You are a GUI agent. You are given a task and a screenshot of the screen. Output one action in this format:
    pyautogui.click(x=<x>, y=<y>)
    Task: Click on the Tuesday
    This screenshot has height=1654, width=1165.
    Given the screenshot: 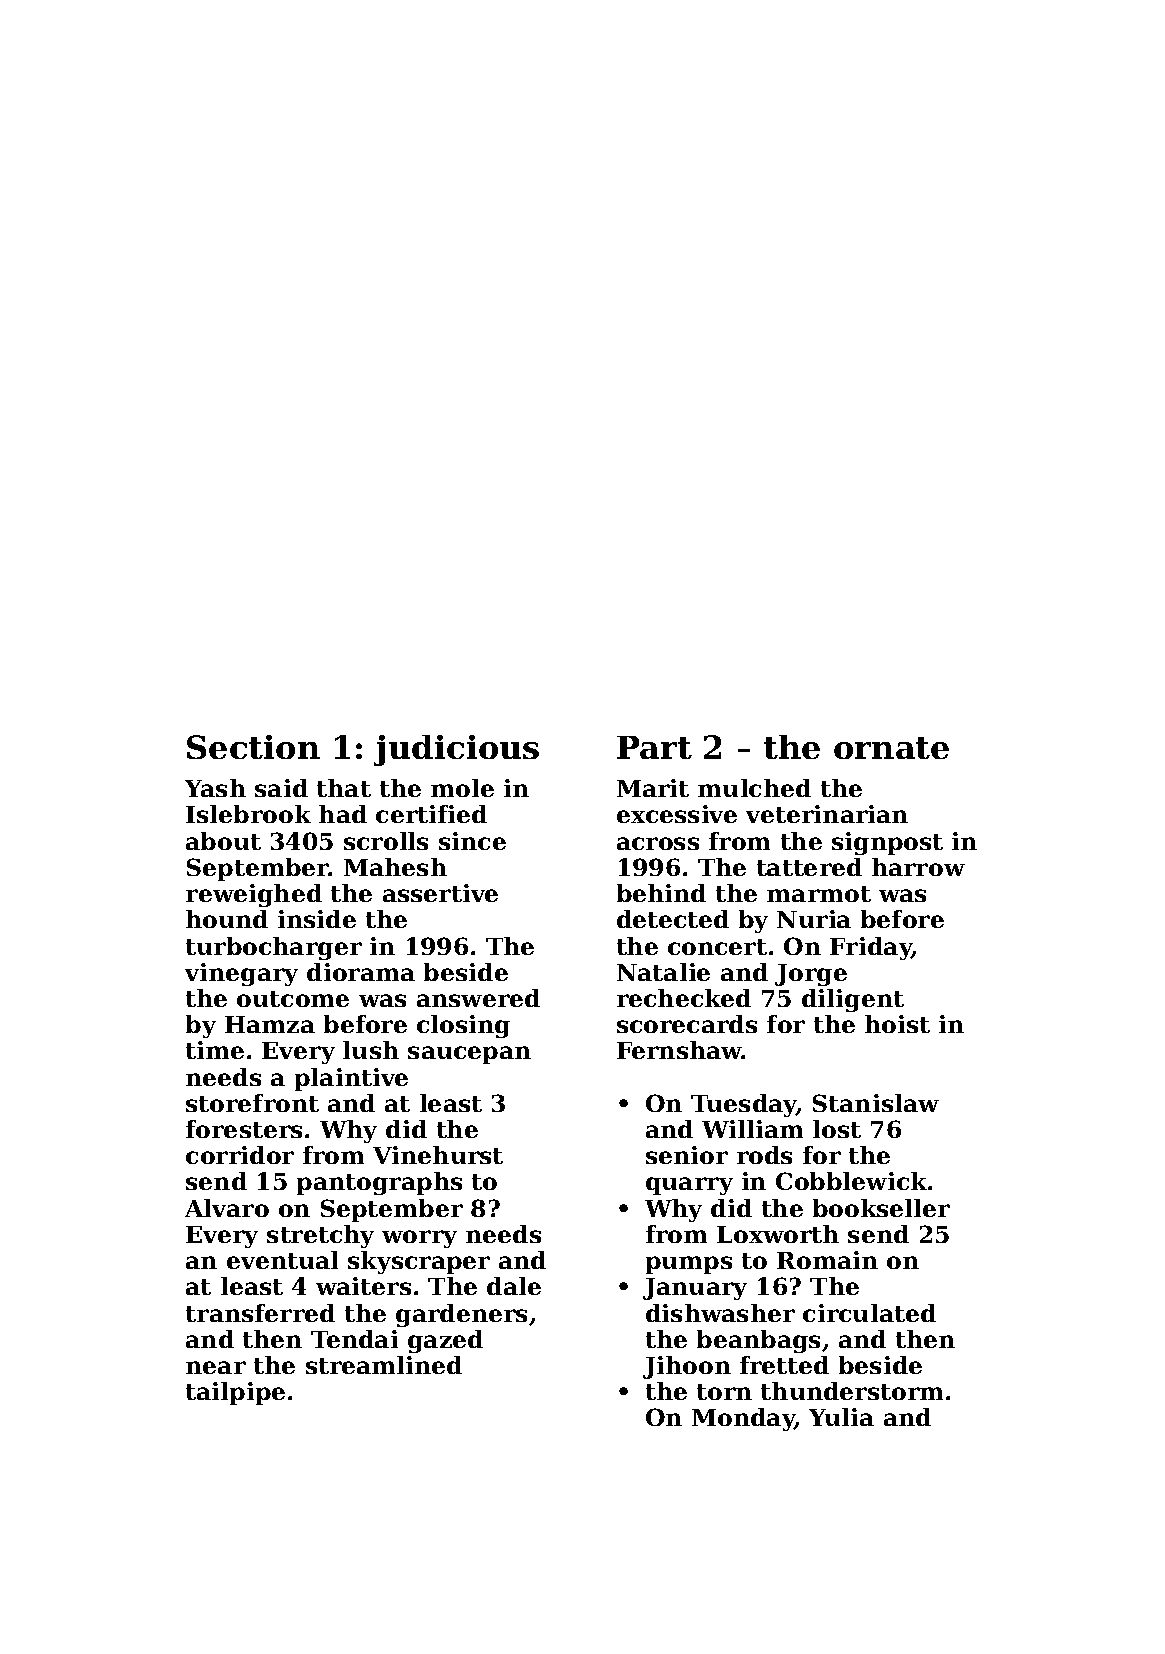 What is the action you would take?
    pyautogui.click(x=744, y=1105)
